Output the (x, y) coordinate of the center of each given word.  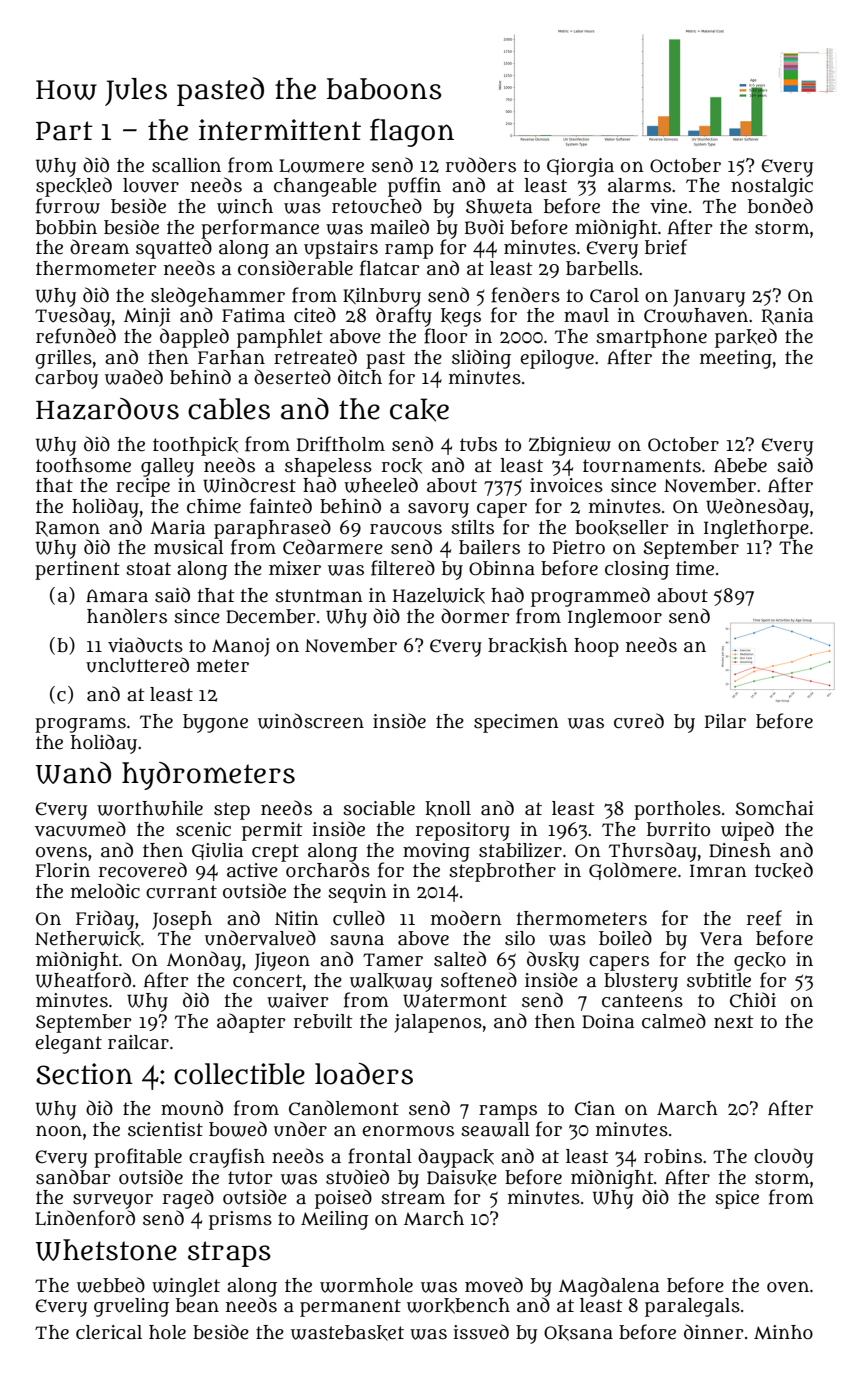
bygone (215, 723)
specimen (516, 723)
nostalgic (772, 187)
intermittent (280, 130)
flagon (412, 132)
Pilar (725, 721)
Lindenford (85, 1218)
